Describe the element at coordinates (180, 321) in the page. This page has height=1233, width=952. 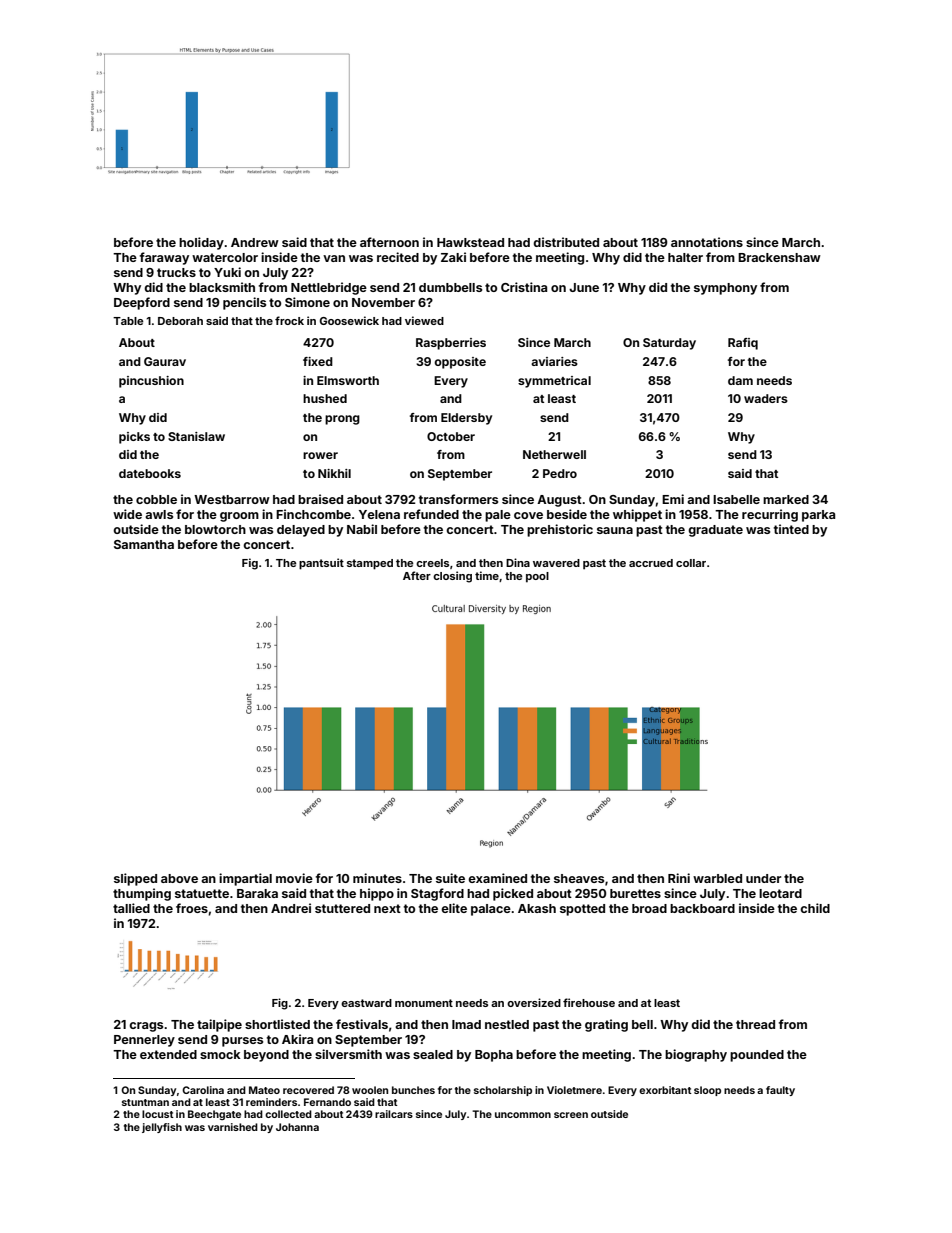
I see `Deborah` at that location.
